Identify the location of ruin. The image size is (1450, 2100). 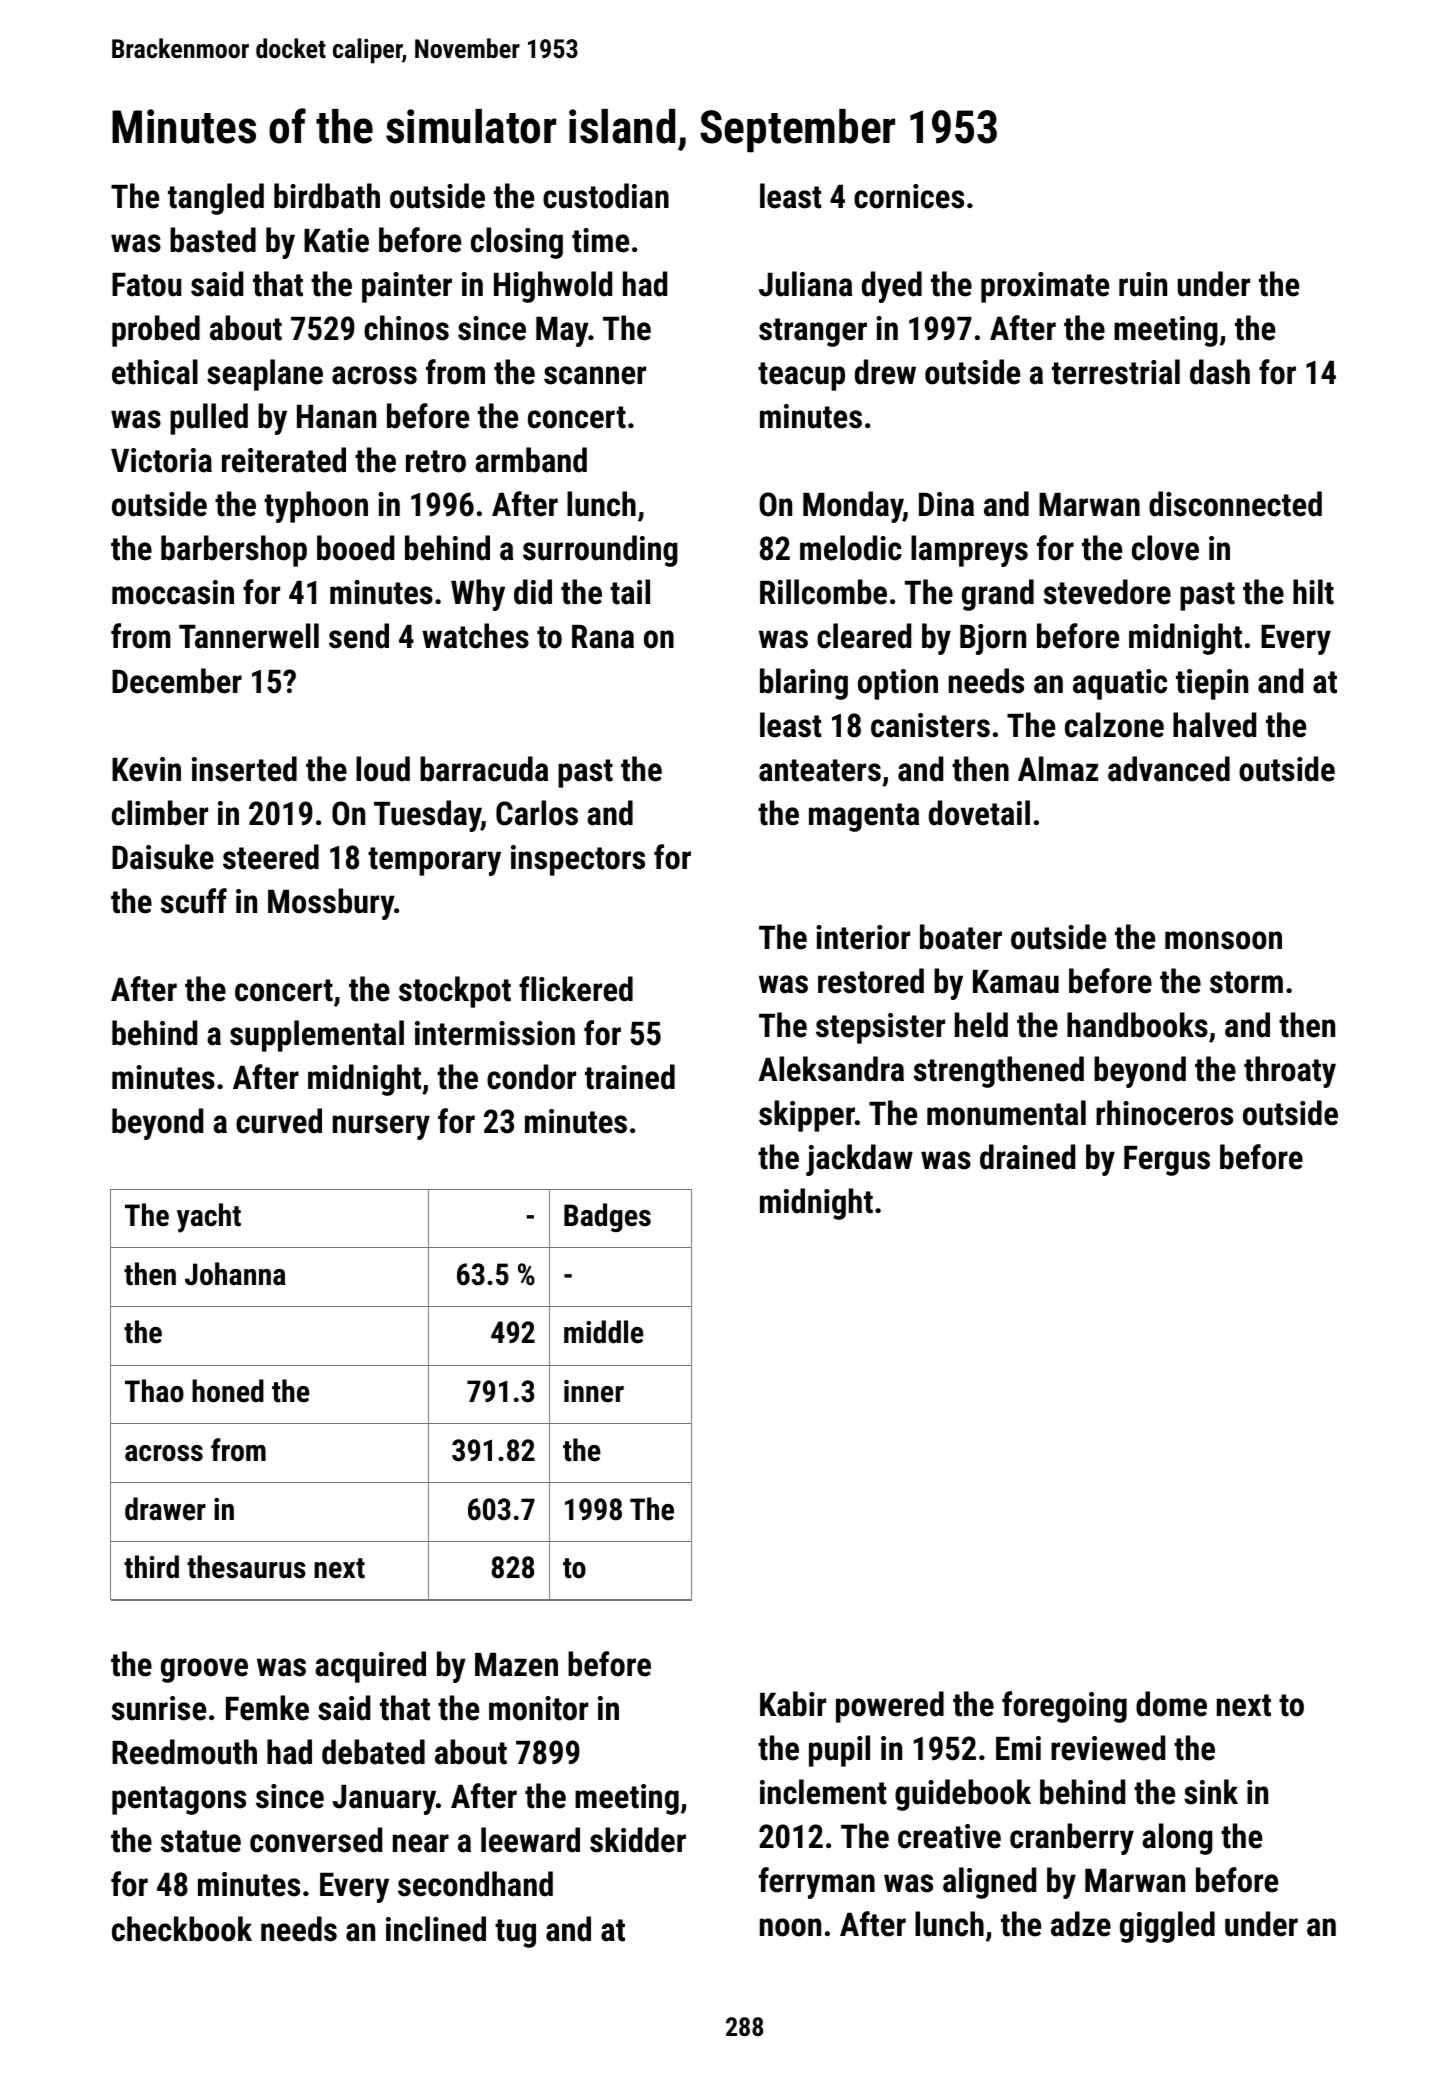
(1143, 284).
